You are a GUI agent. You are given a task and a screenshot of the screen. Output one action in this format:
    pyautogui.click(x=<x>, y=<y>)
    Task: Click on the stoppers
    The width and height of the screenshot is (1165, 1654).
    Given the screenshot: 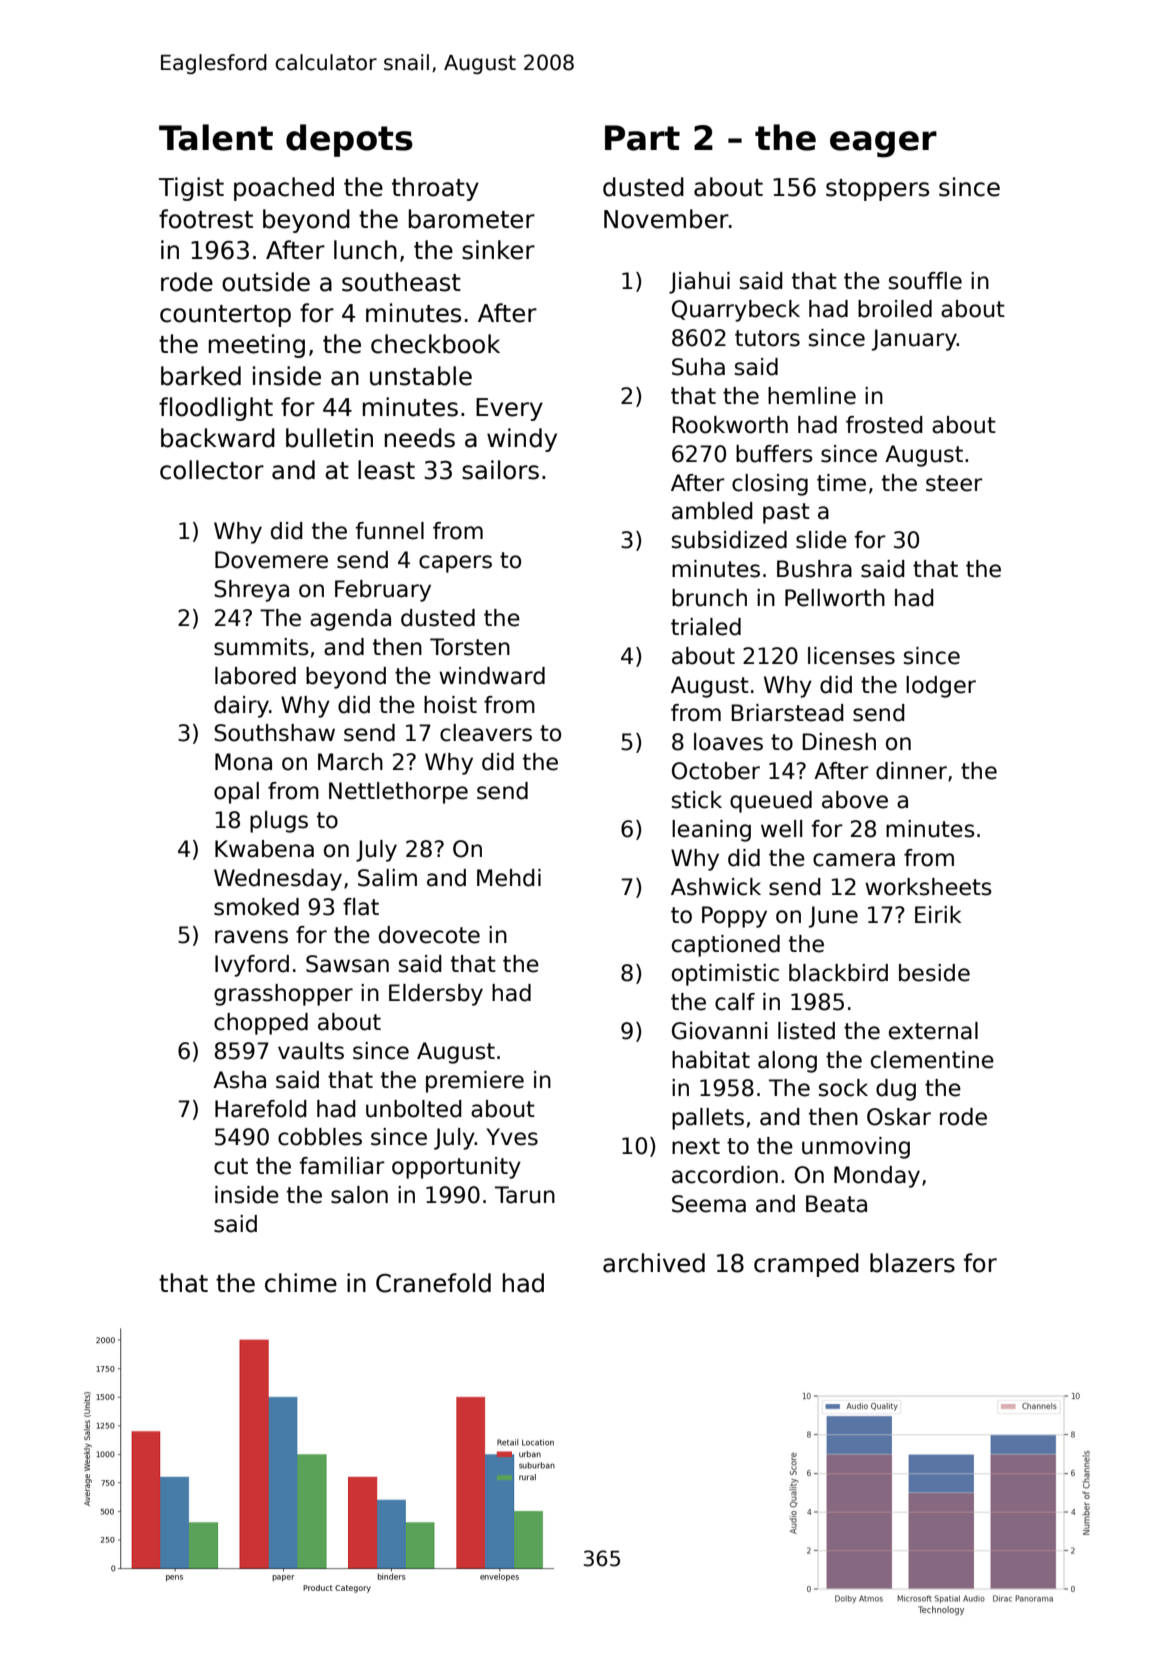 What is the action you would take?
    pyautogui.click(x=877, y=190)
